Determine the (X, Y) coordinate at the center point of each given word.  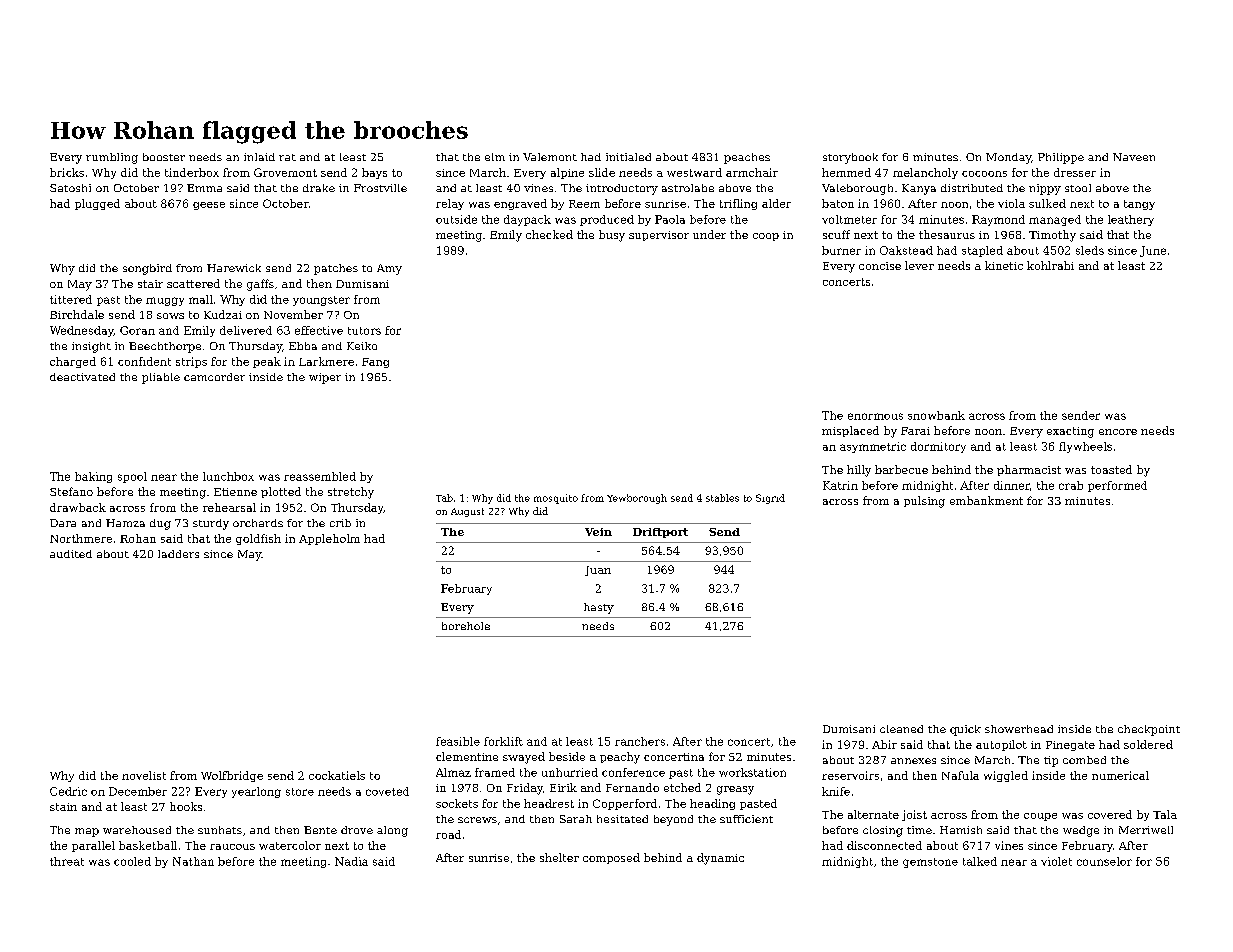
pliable (161, 378)
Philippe (1061, 158)
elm (495, 157)
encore (1118, 432)
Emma (204, 188)
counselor (1104, 861)
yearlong (256, 792)
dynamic (720, 859)
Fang (375, 363)
